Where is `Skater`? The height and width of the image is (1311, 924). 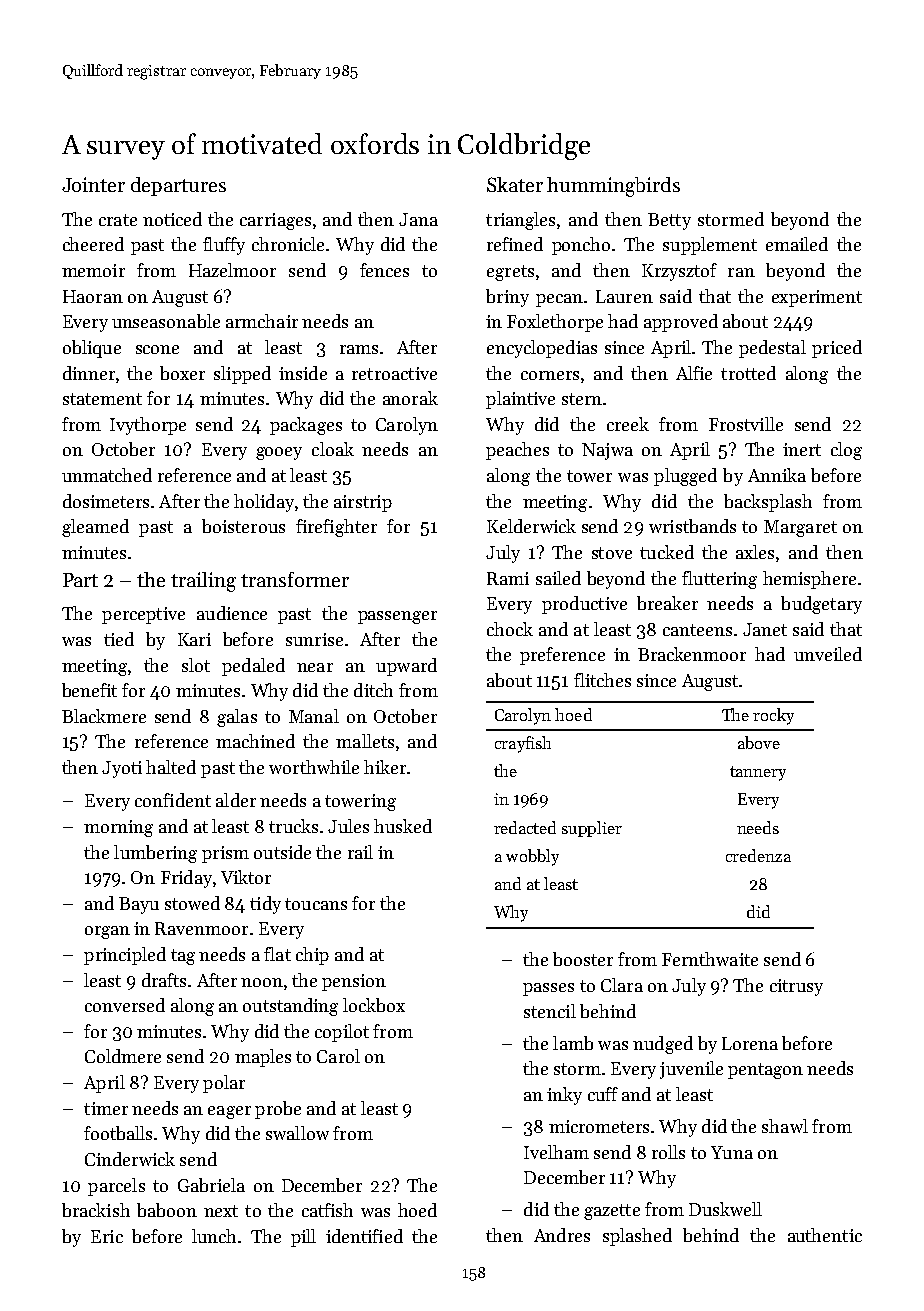 Skater is located at coordinates (515, 184).
